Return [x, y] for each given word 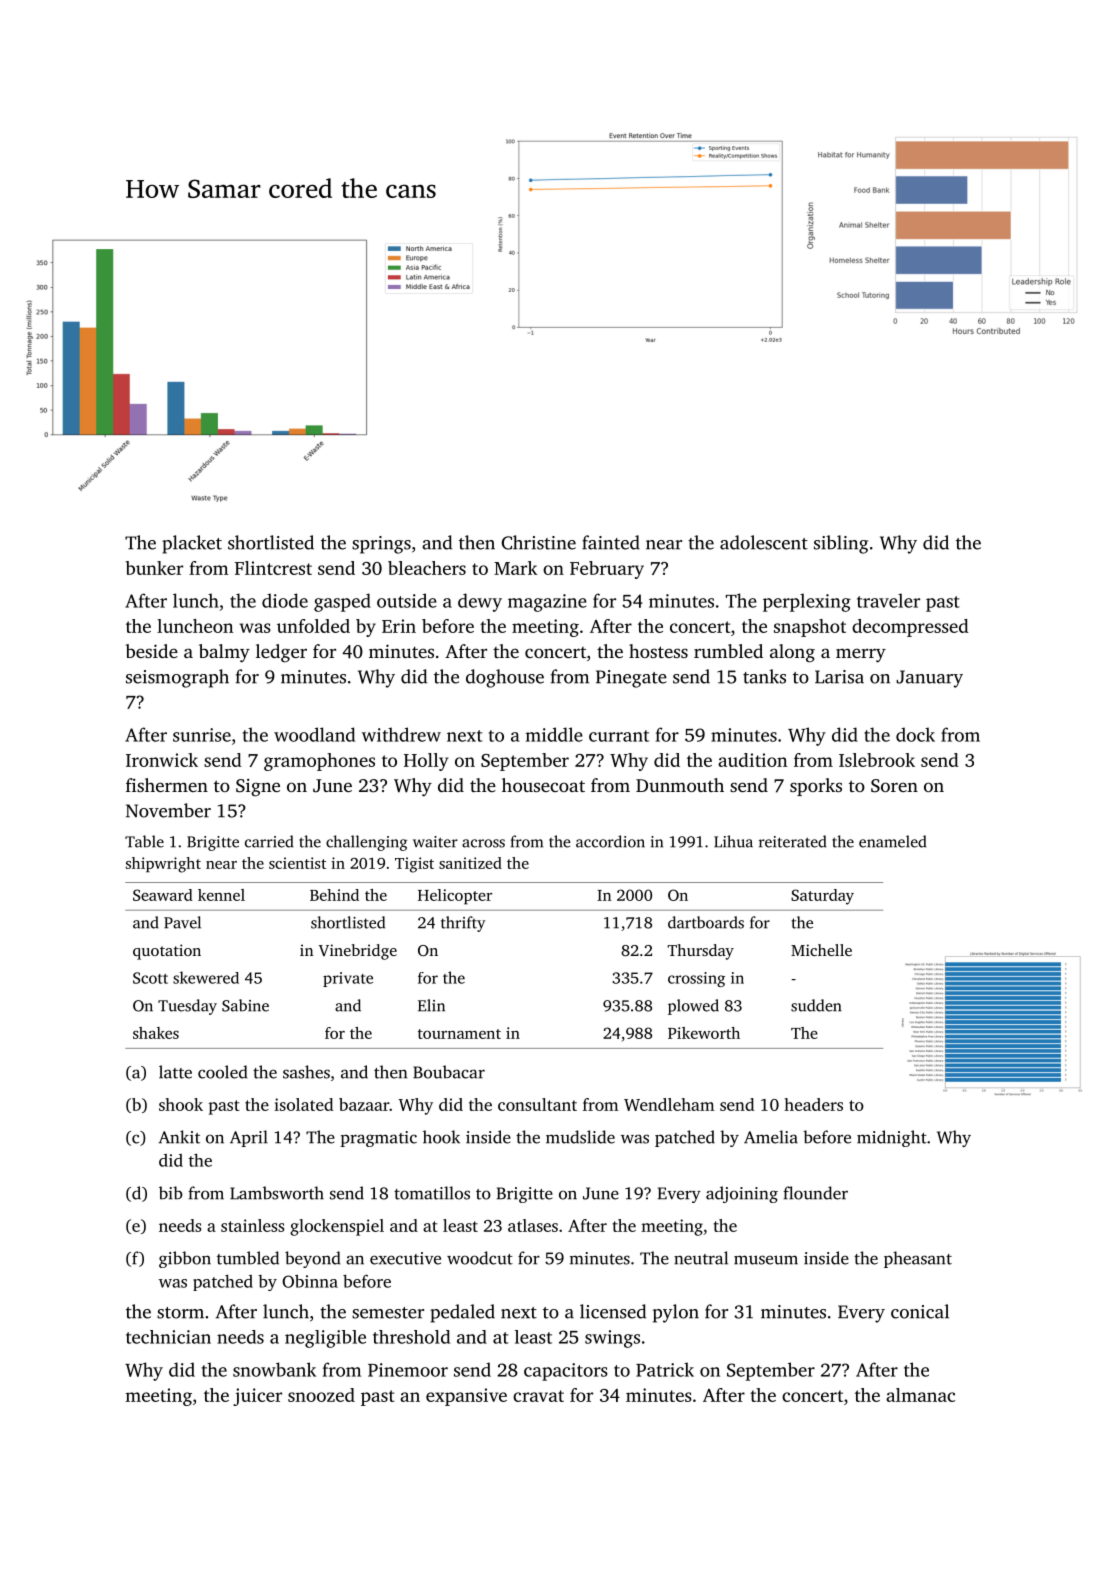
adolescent [764, 542]
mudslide [580, 1137]
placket [192, 544]
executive [405, 1258]
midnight [892, 1138]
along [792, 653]
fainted [611, 542]
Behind [334, 895]
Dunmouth [680, 785]
